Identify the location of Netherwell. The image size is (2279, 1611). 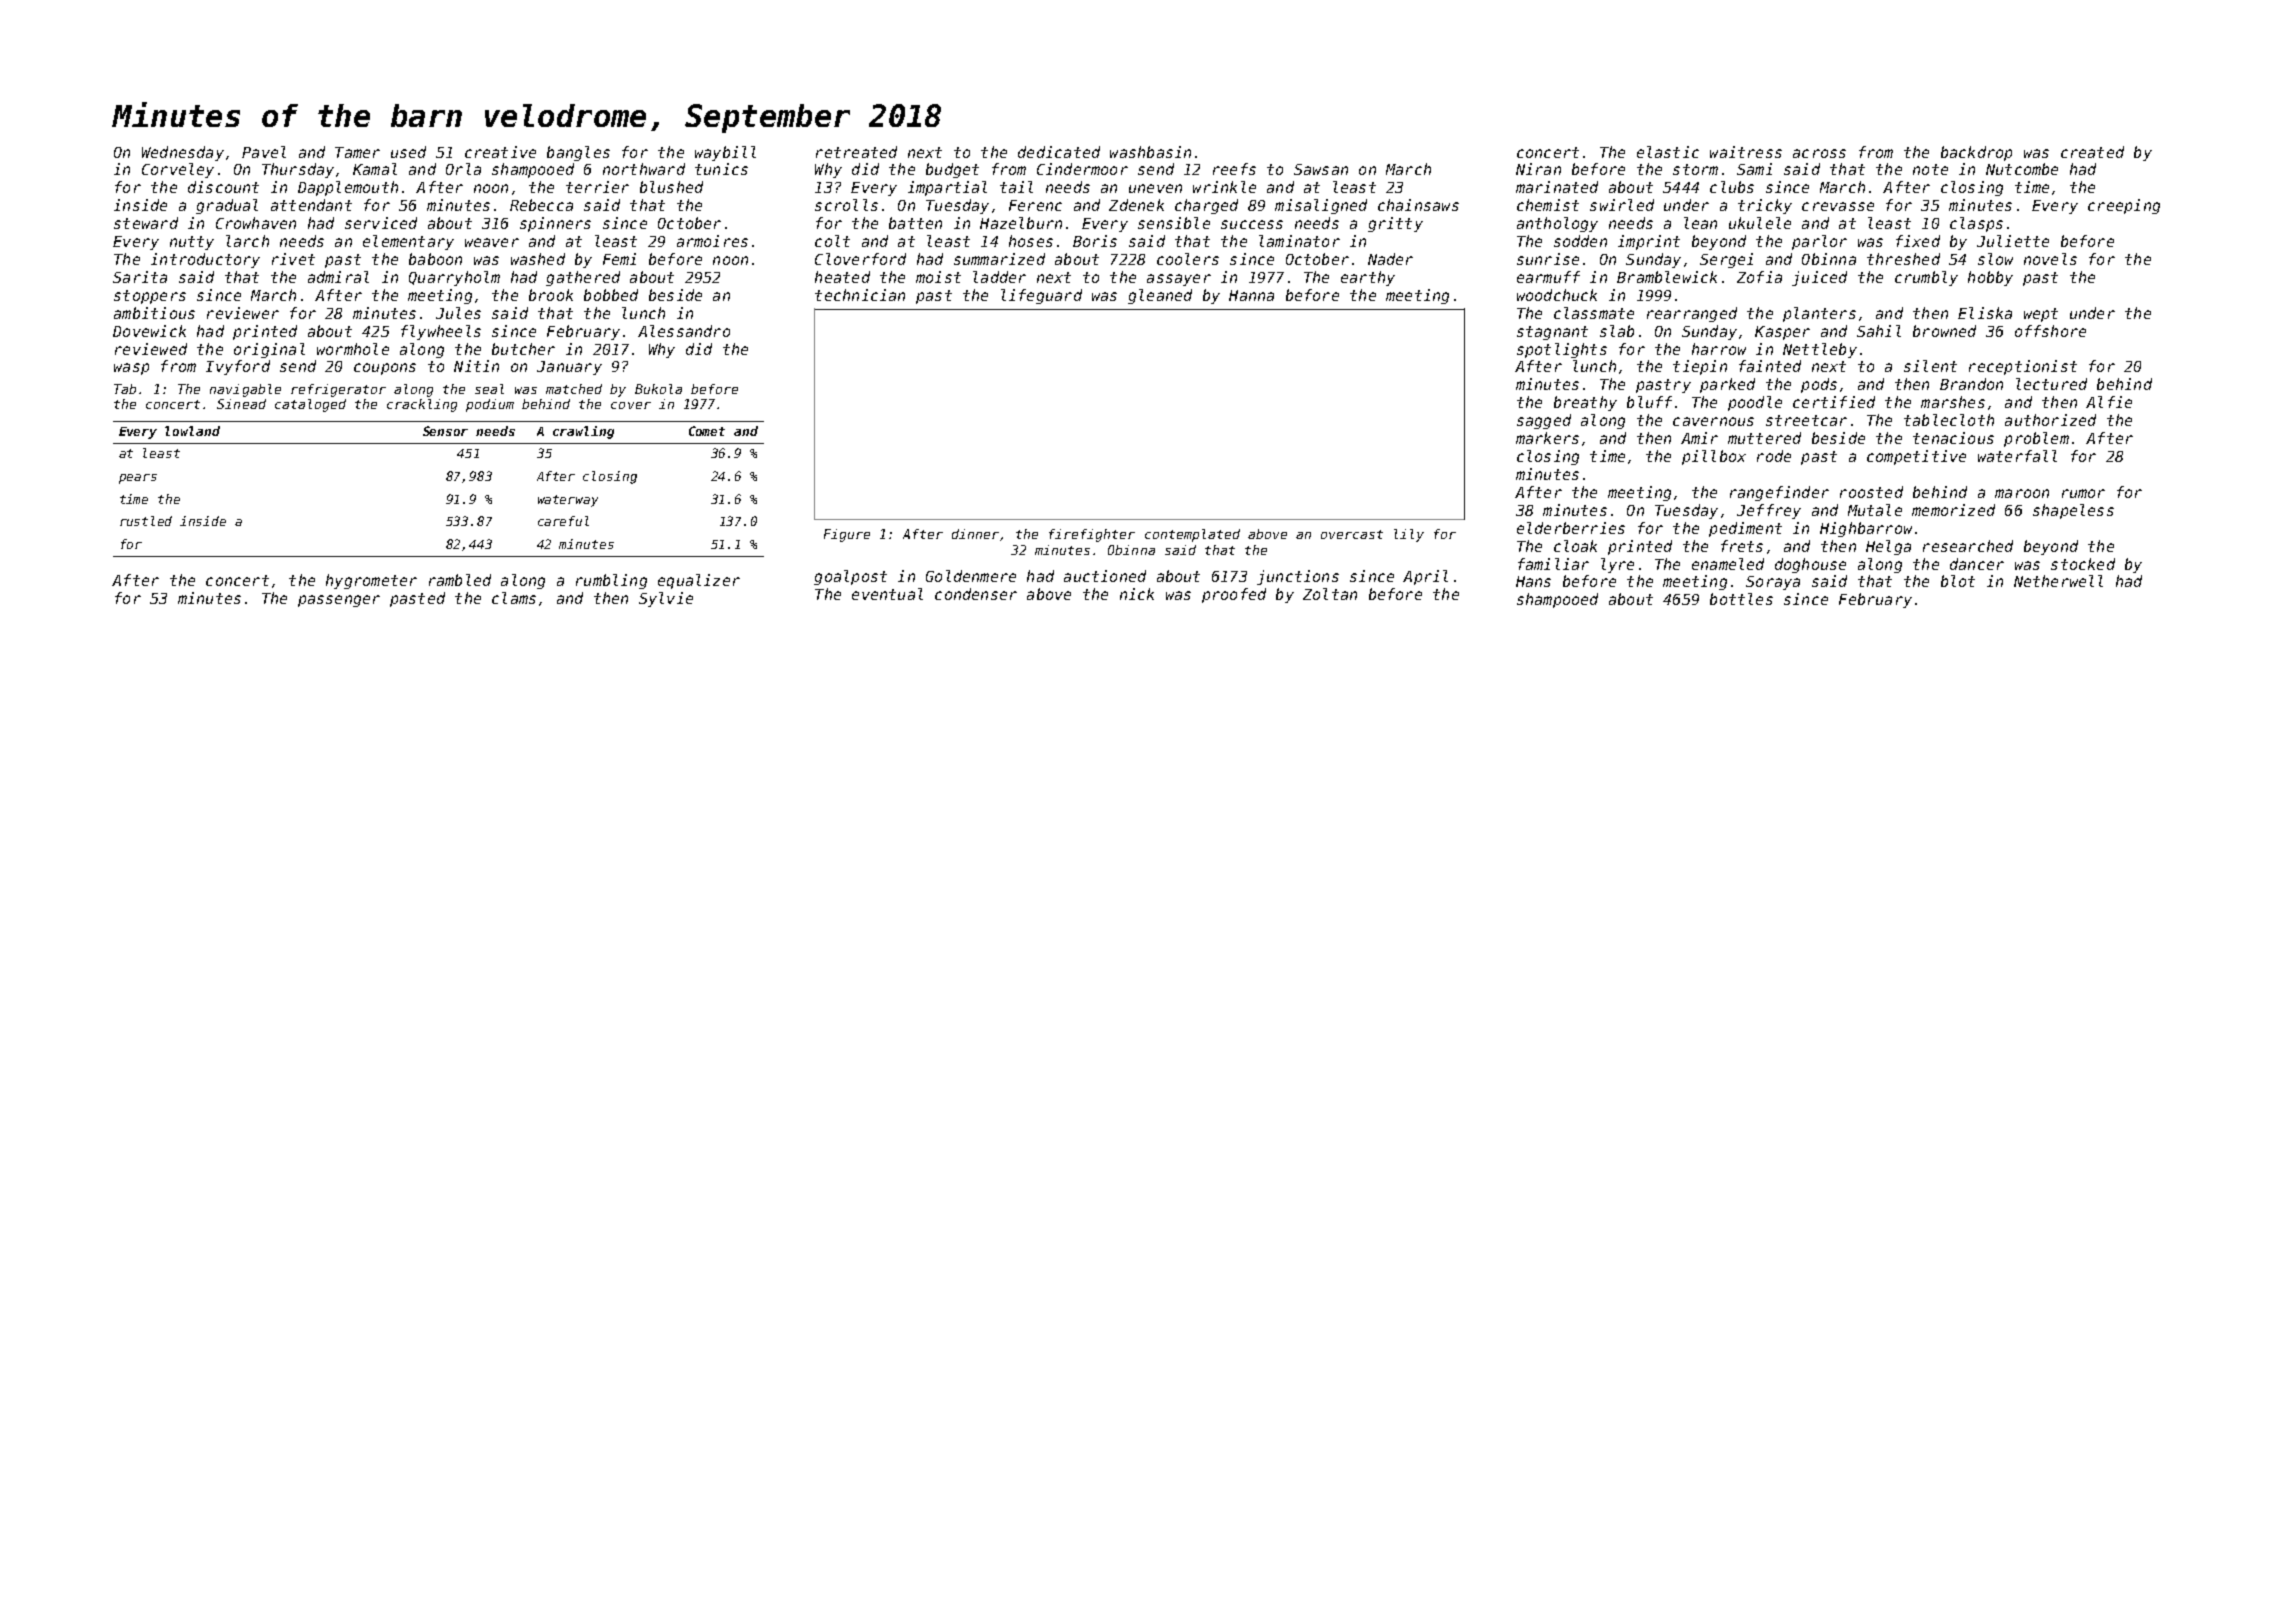
(2058, 581).
